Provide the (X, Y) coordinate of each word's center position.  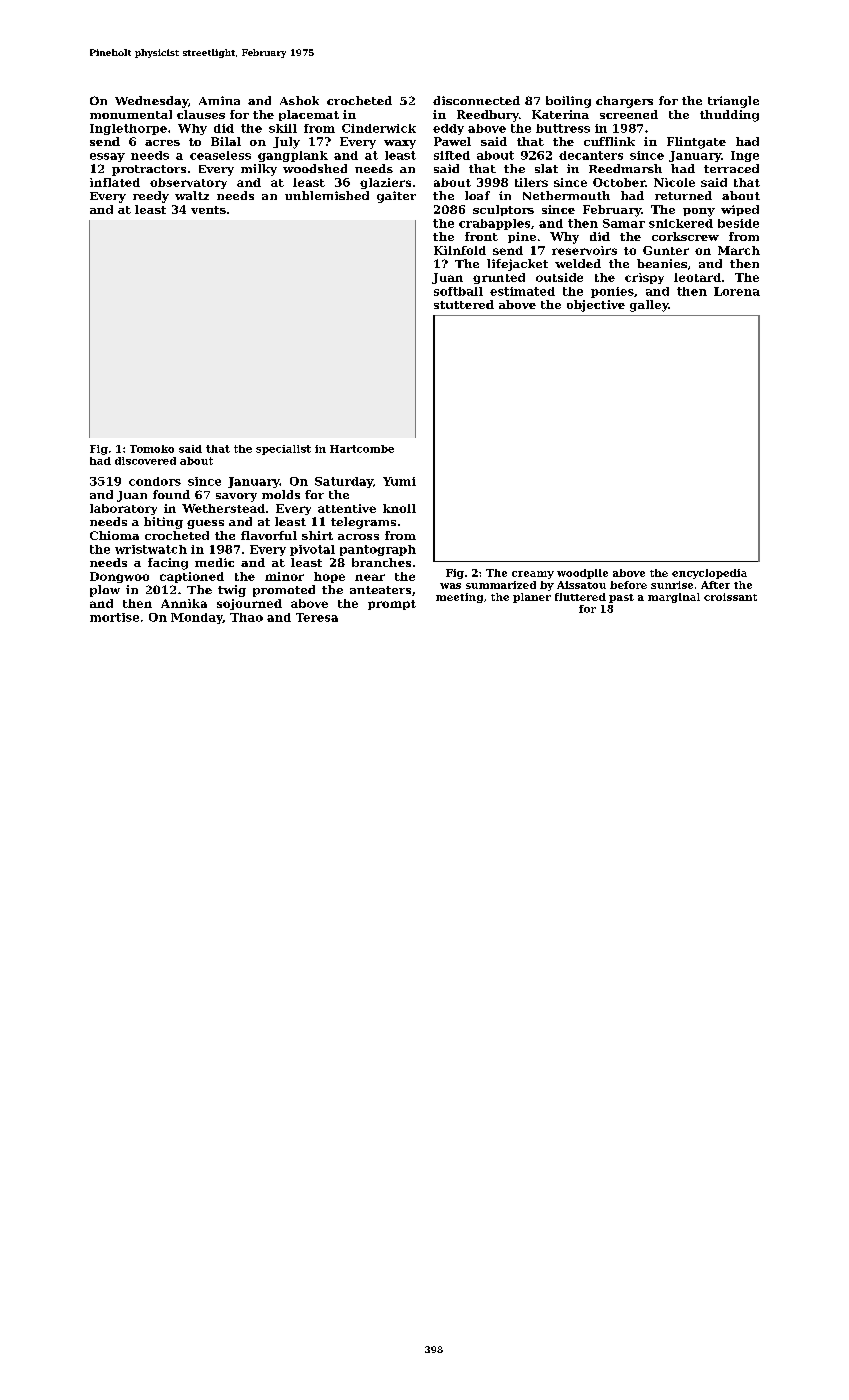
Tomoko (152, 449)
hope (329, 577)
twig (232, 591)
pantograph (378, 550)
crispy (644, 278)
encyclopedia (709, 574)
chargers (624, 102)
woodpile (582, 574)
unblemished (327, 195)
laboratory (123, 509)
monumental (131, 114)
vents (208, 210)
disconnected (476, 100)
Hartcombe (362, 449)
